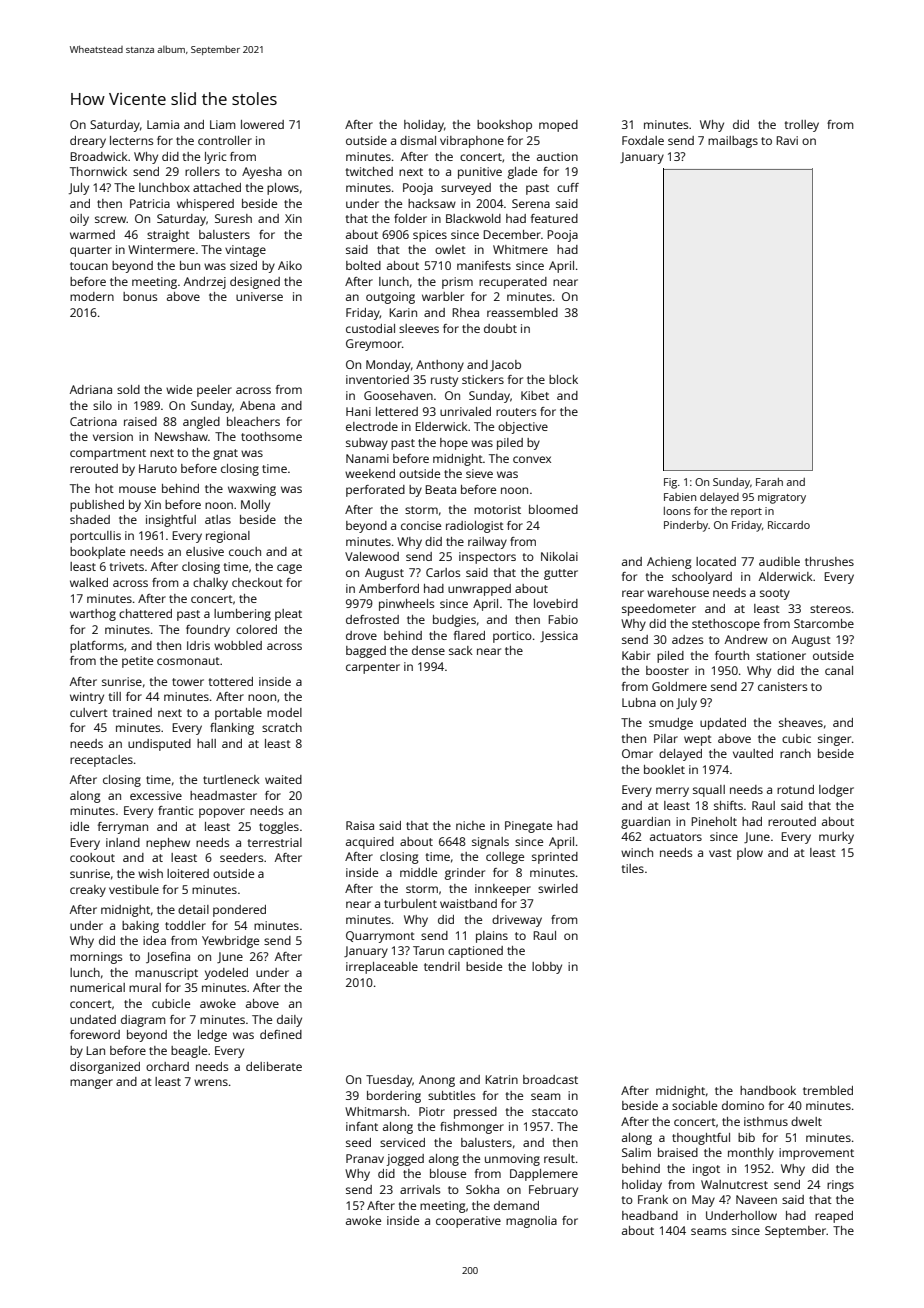 This image has height=1308, width=924. What do you see at coordinates (281, 1034) in the image?
I see `defined` at bounding box center [281, 1034].
